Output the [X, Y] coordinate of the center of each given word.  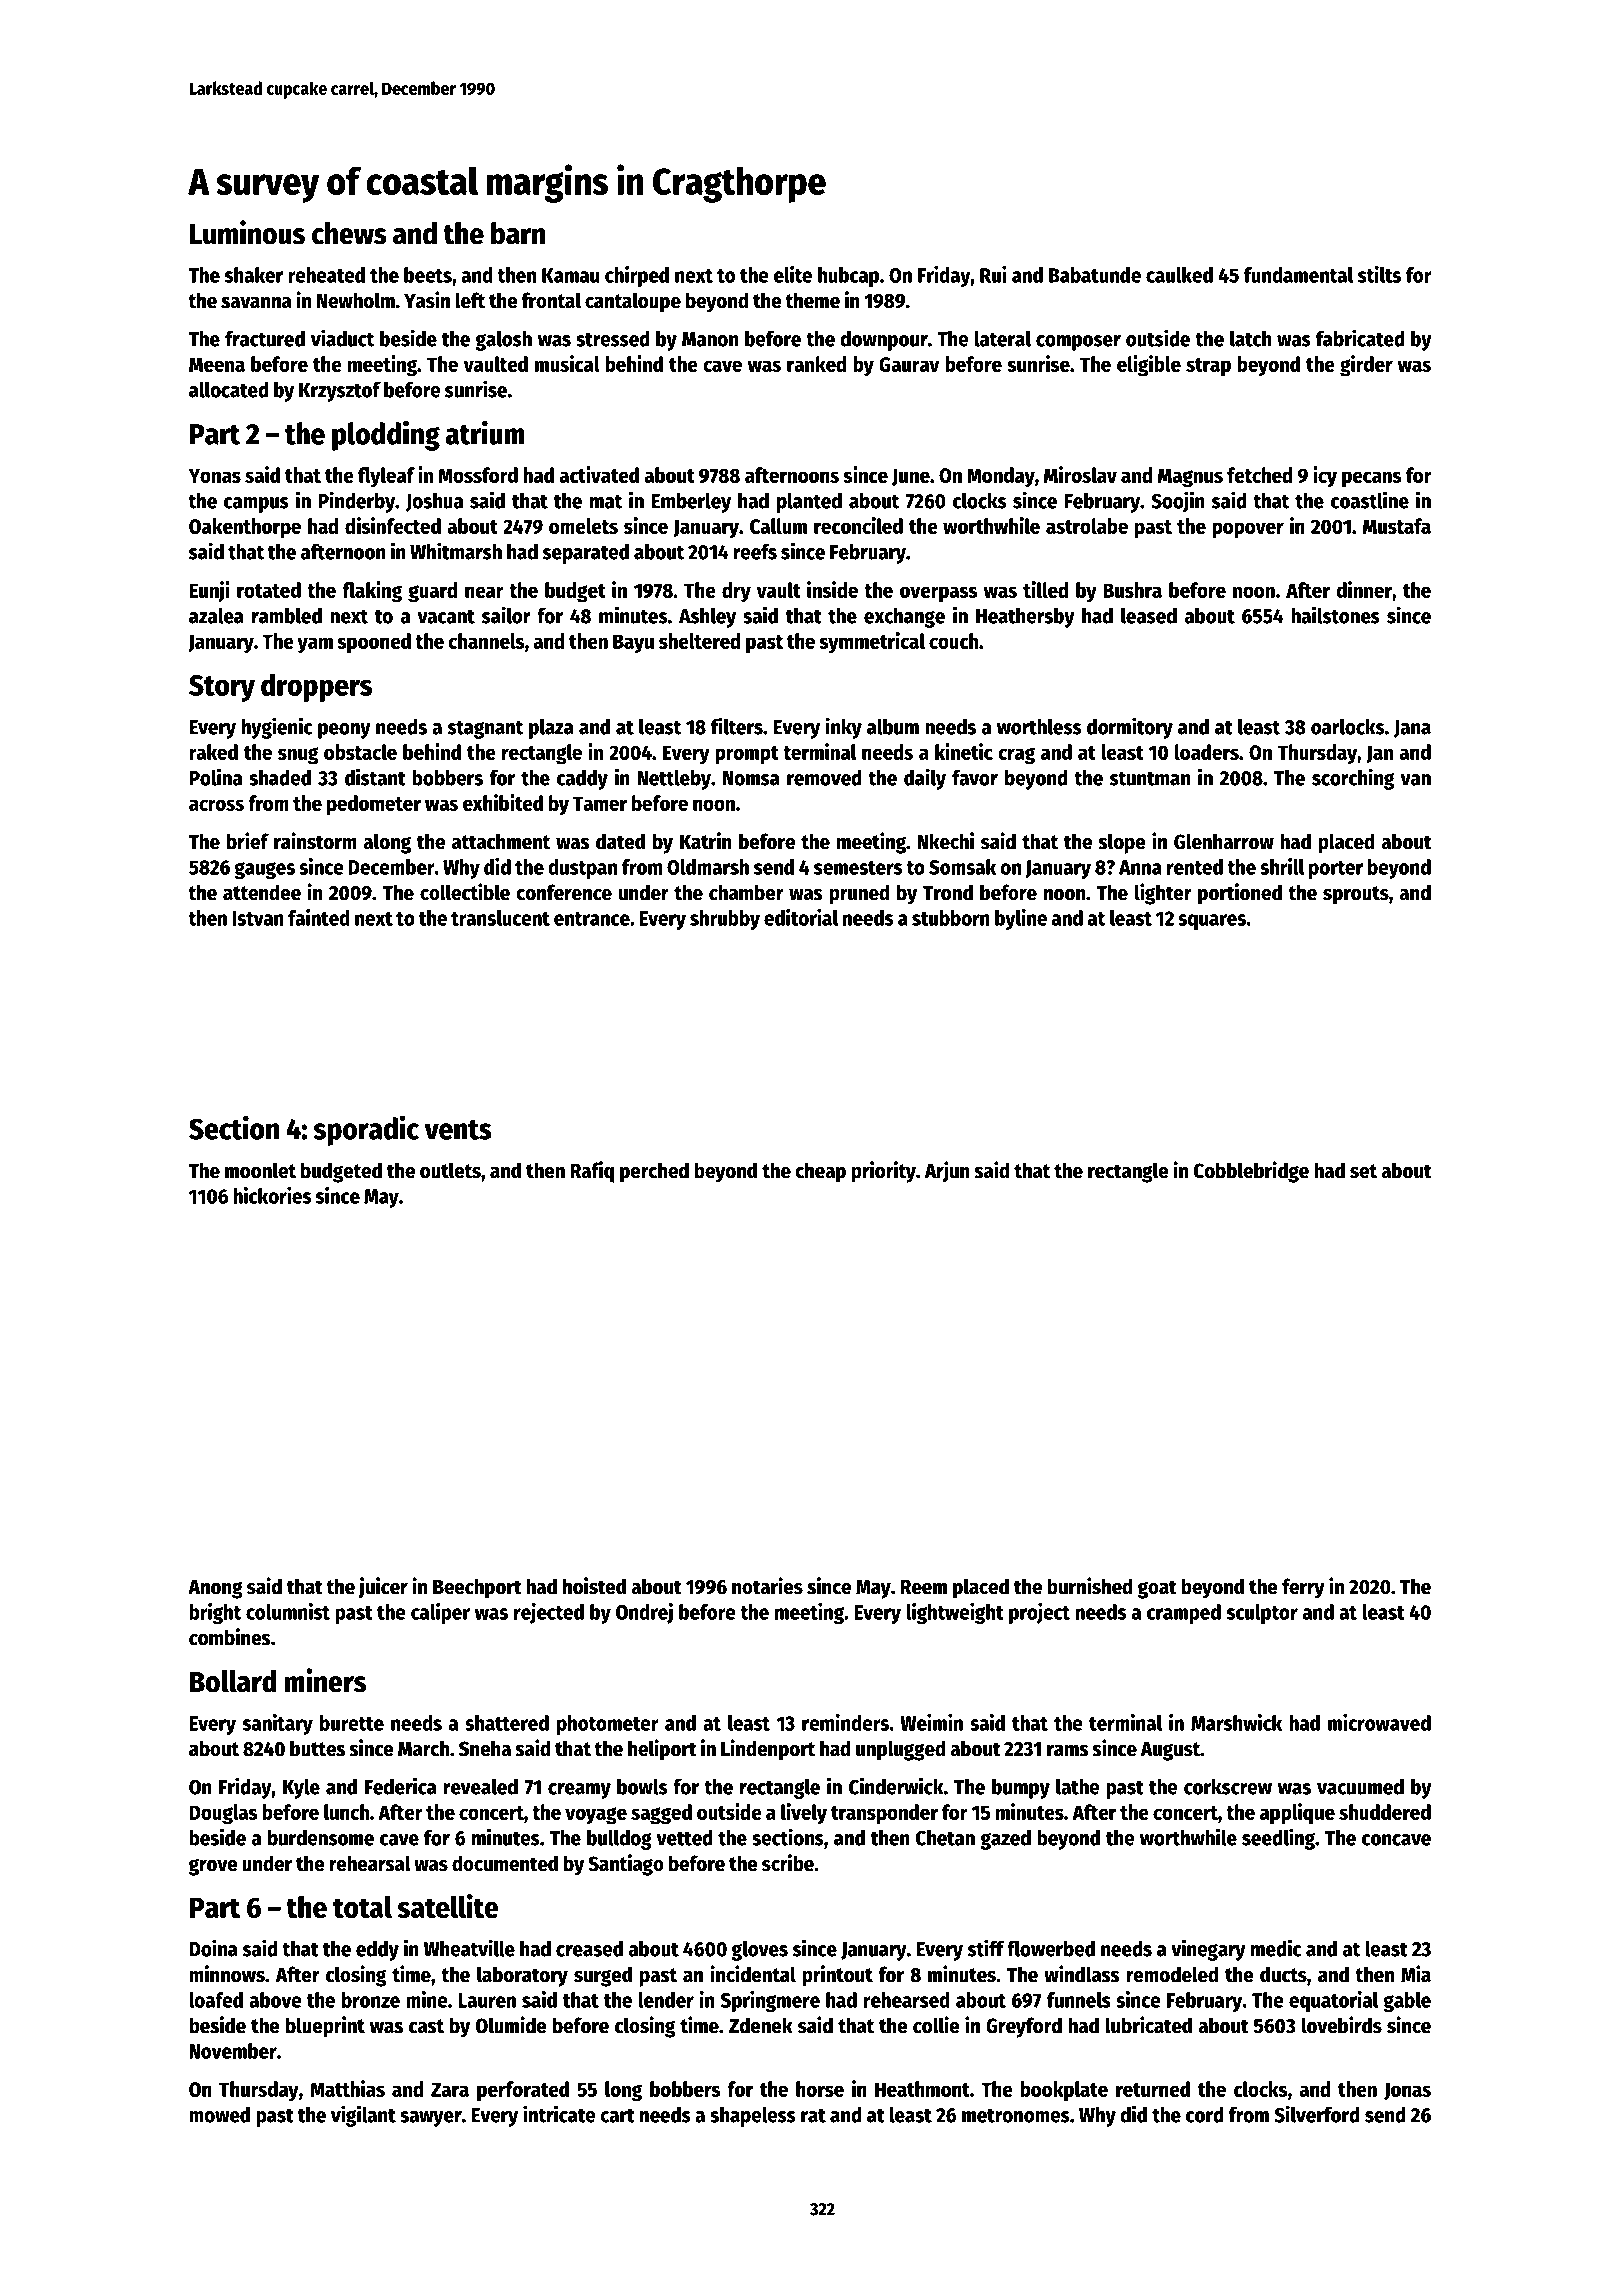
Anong [215, 1589]
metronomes [1016, 2115]
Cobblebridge [1251, 1172]
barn [518, 233]
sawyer [431, 2119]
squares [1212, 922]
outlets [450, 1170]
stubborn [951, 918]
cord [1205, 2115]
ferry [1303, 1588]
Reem [923, 1587]
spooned [374, 643]
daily [925, 779]
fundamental [1298, 275]
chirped [637, 276]
